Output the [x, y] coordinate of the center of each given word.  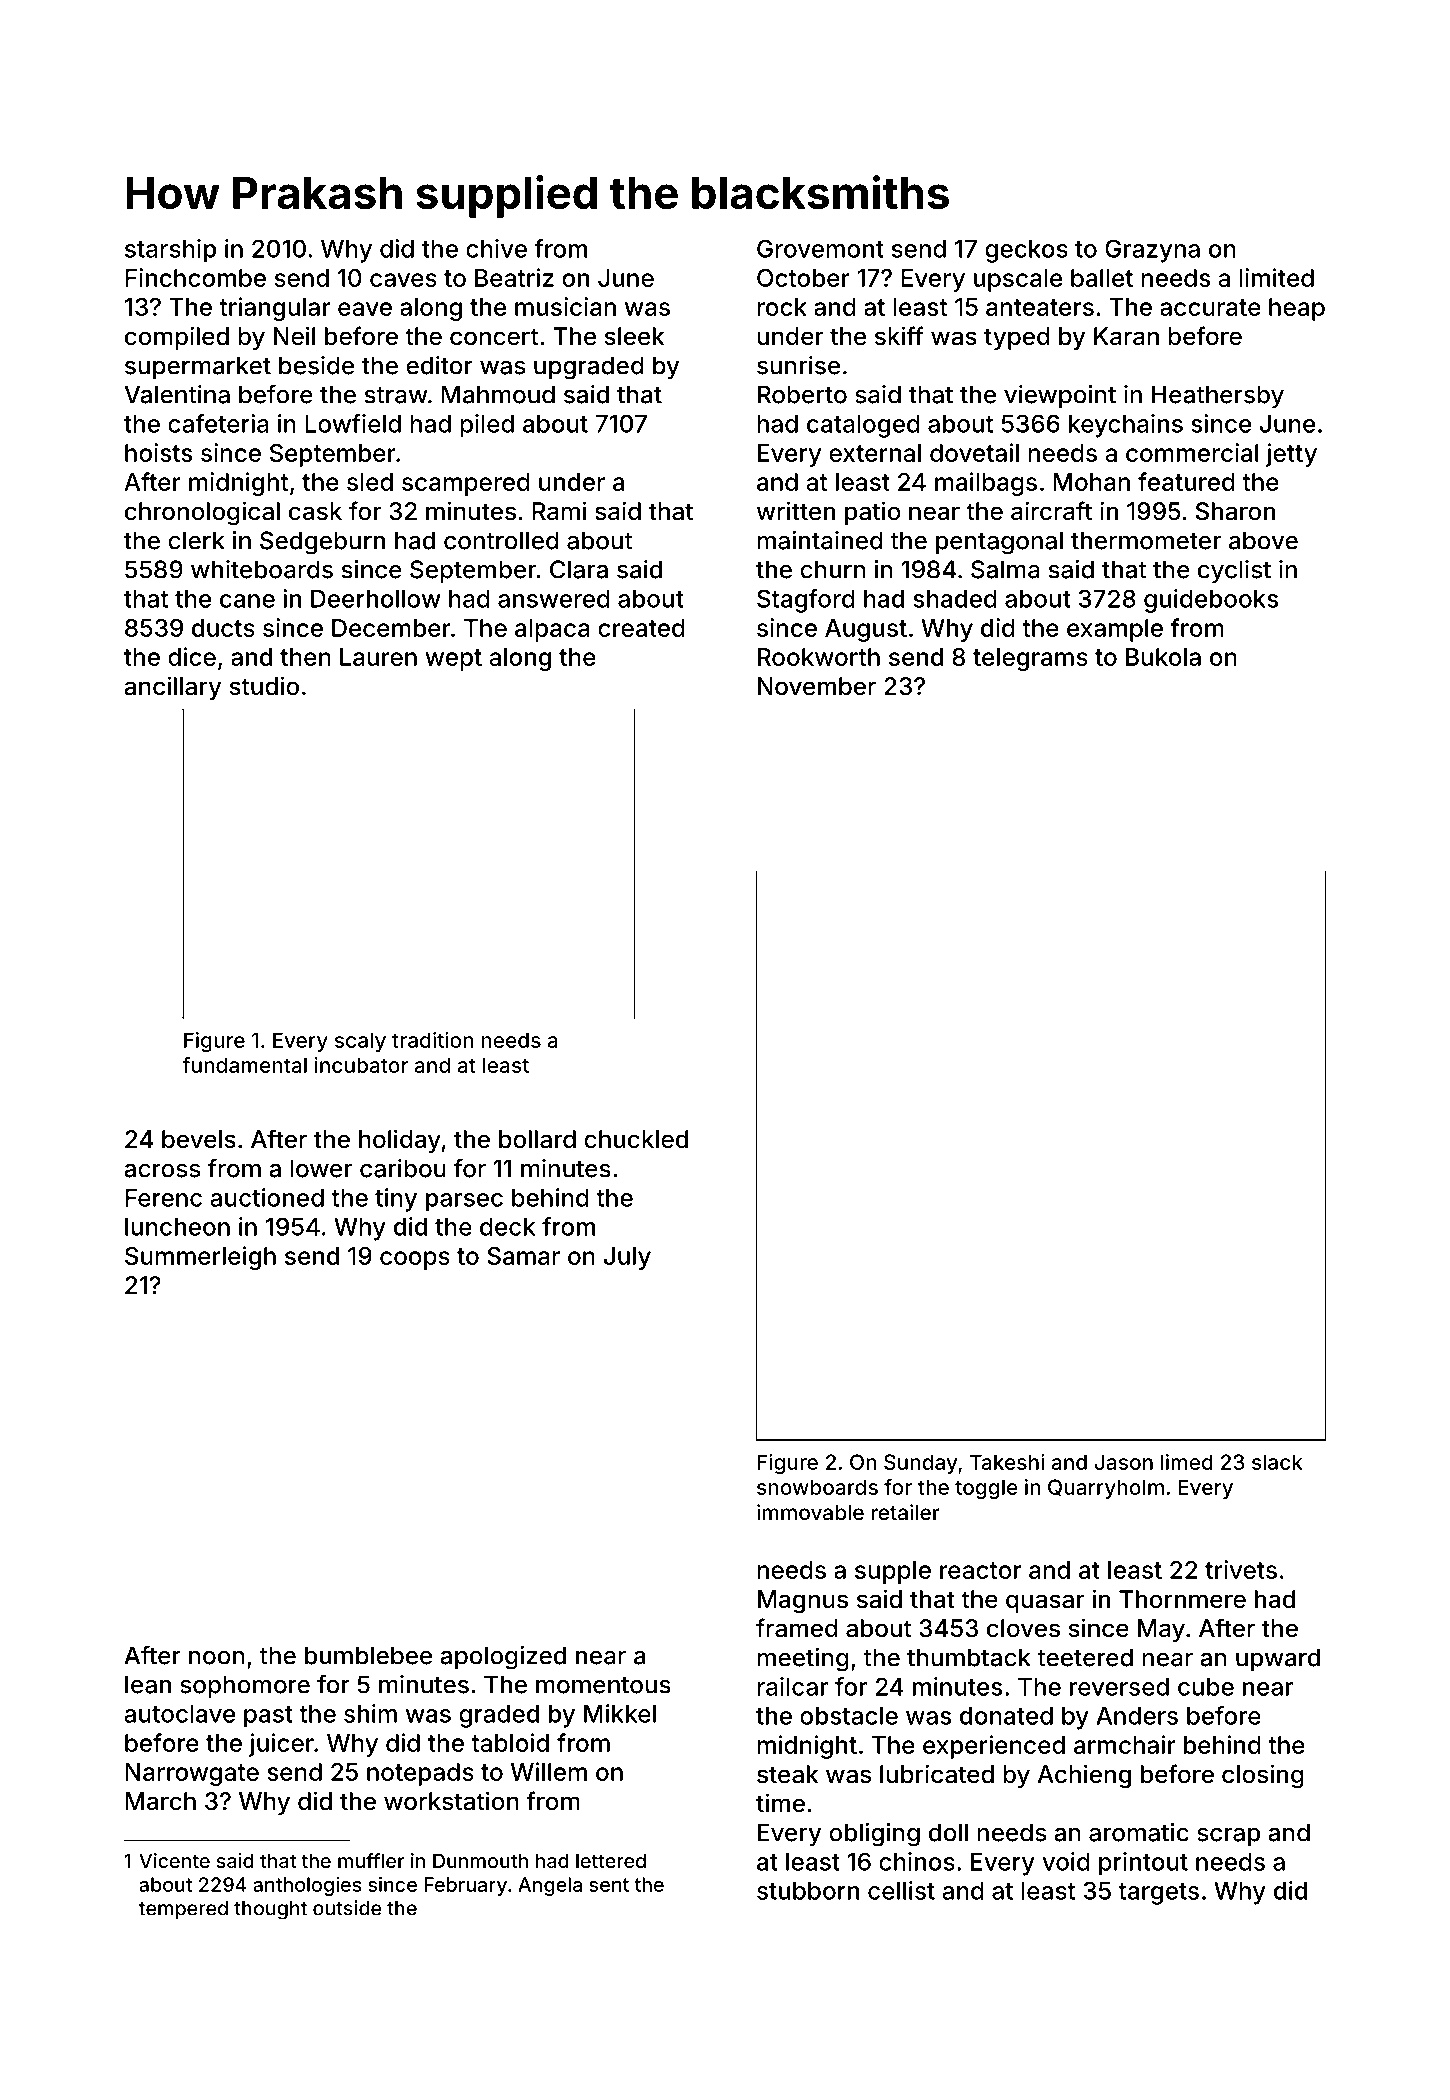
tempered [183, 1910]
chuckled [636, 1139]
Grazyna [1152, 251]
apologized [503, 1658]
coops [415, 1260]
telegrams [1030, 659]
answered [554, 599]
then [305, 657]
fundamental [244, 1065]
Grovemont [820, 248]
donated [1006, 1716]
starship [170, 251]
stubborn [808, 1891]
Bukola [1163, 657]
